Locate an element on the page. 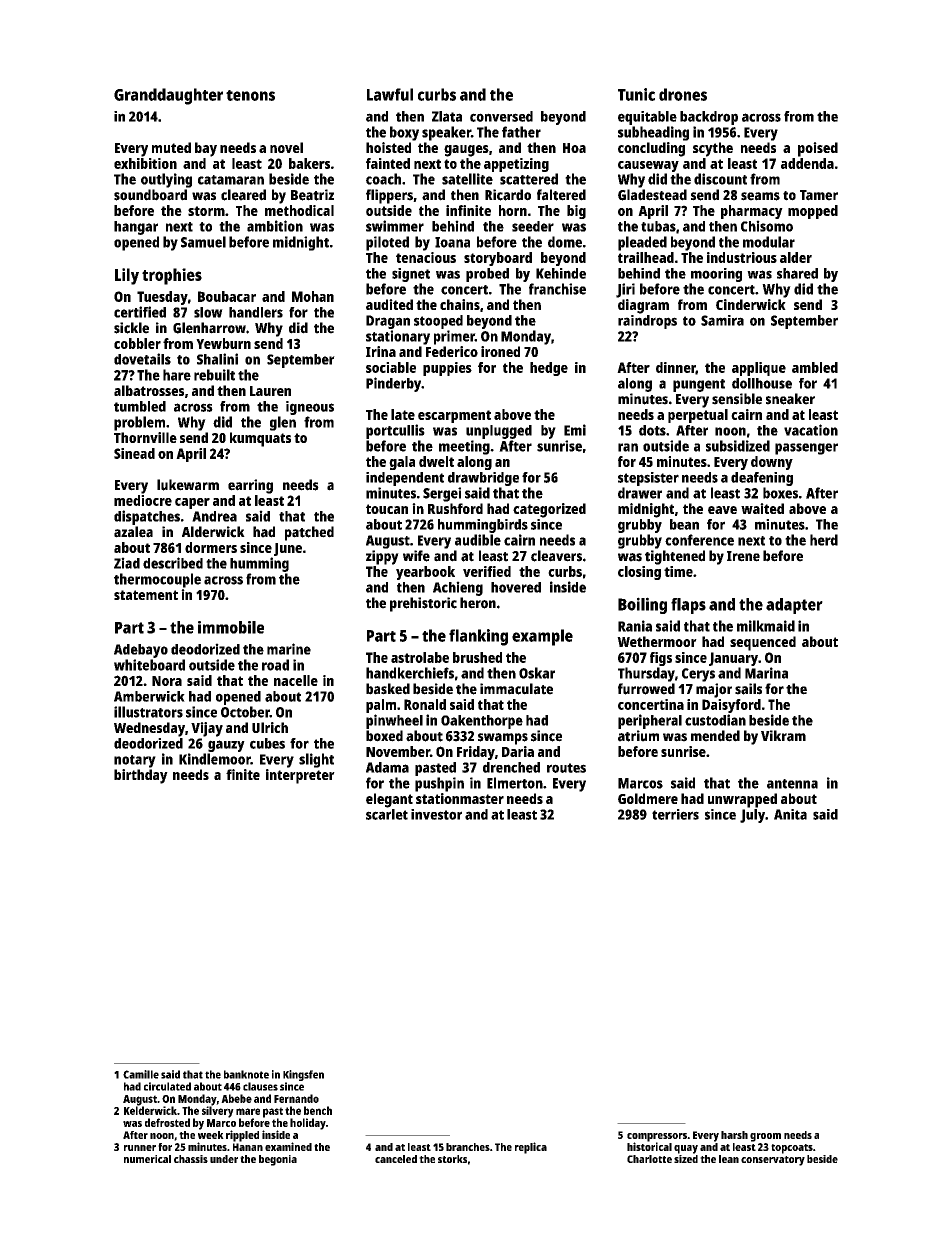 This page has height=1233, width=952. nacelle is located at coordinates (296, 680).
